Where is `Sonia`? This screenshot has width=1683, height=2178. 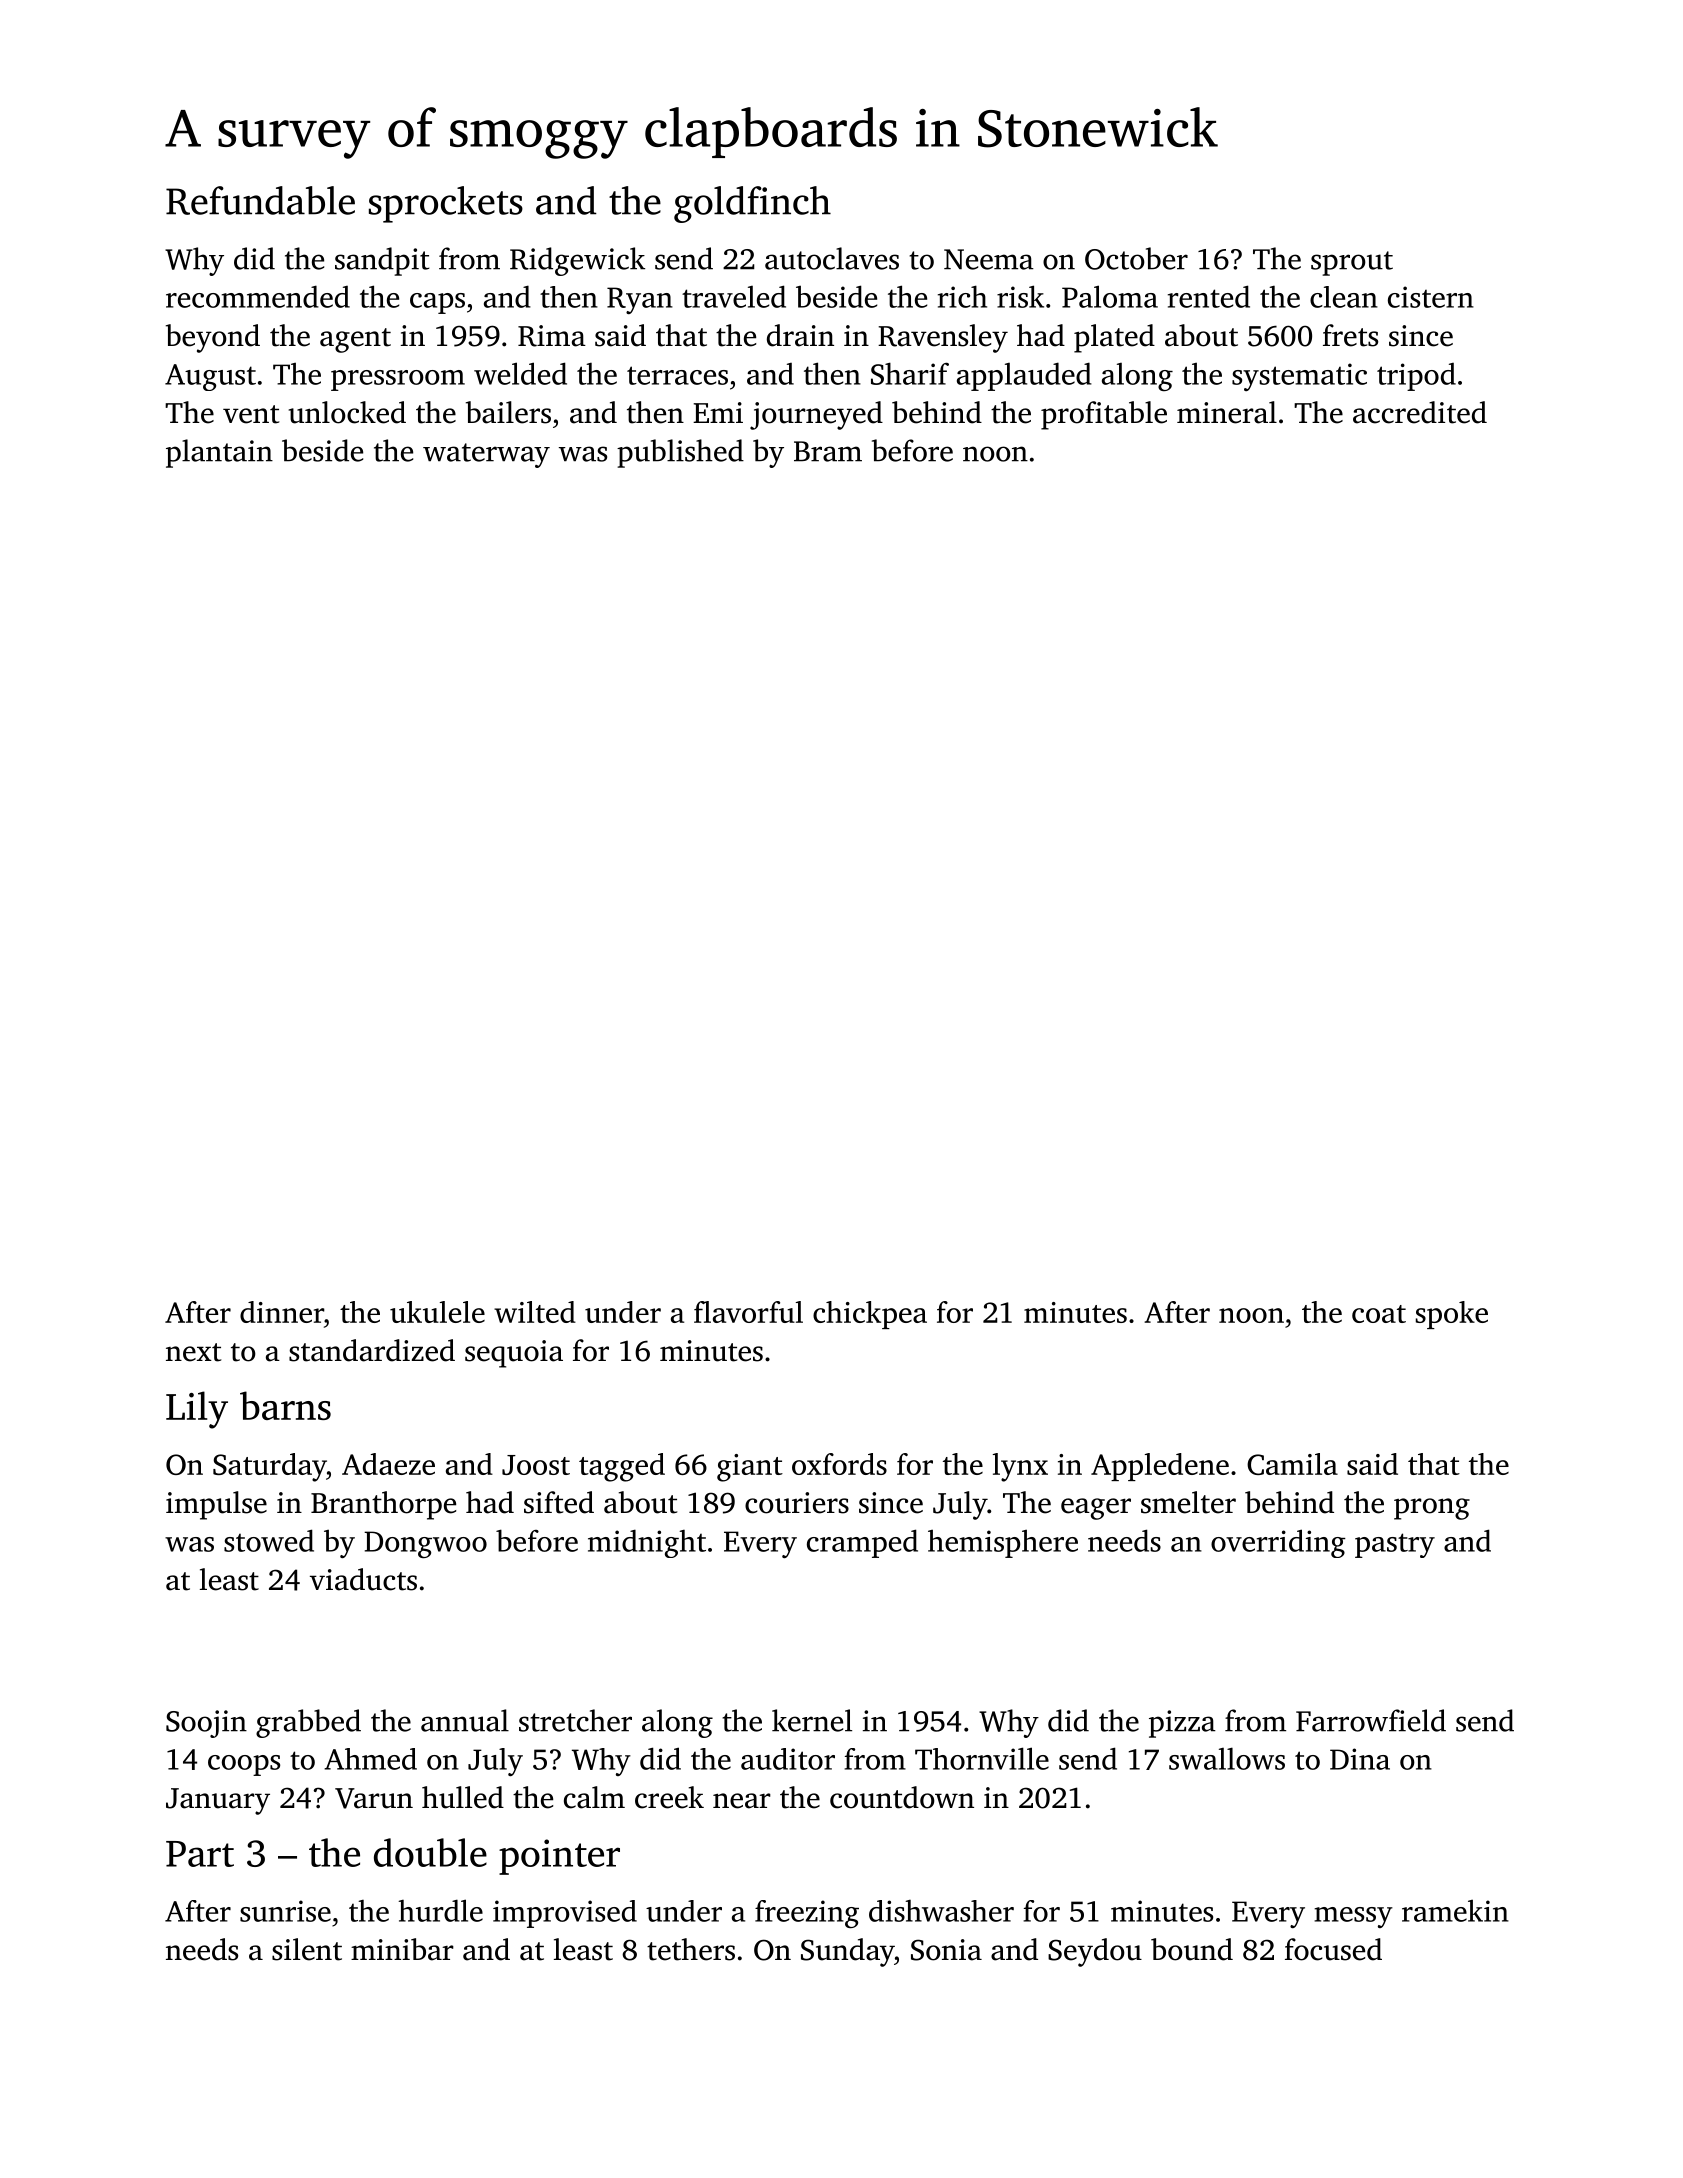
Sonia is located at coordinates (946, 1950).
